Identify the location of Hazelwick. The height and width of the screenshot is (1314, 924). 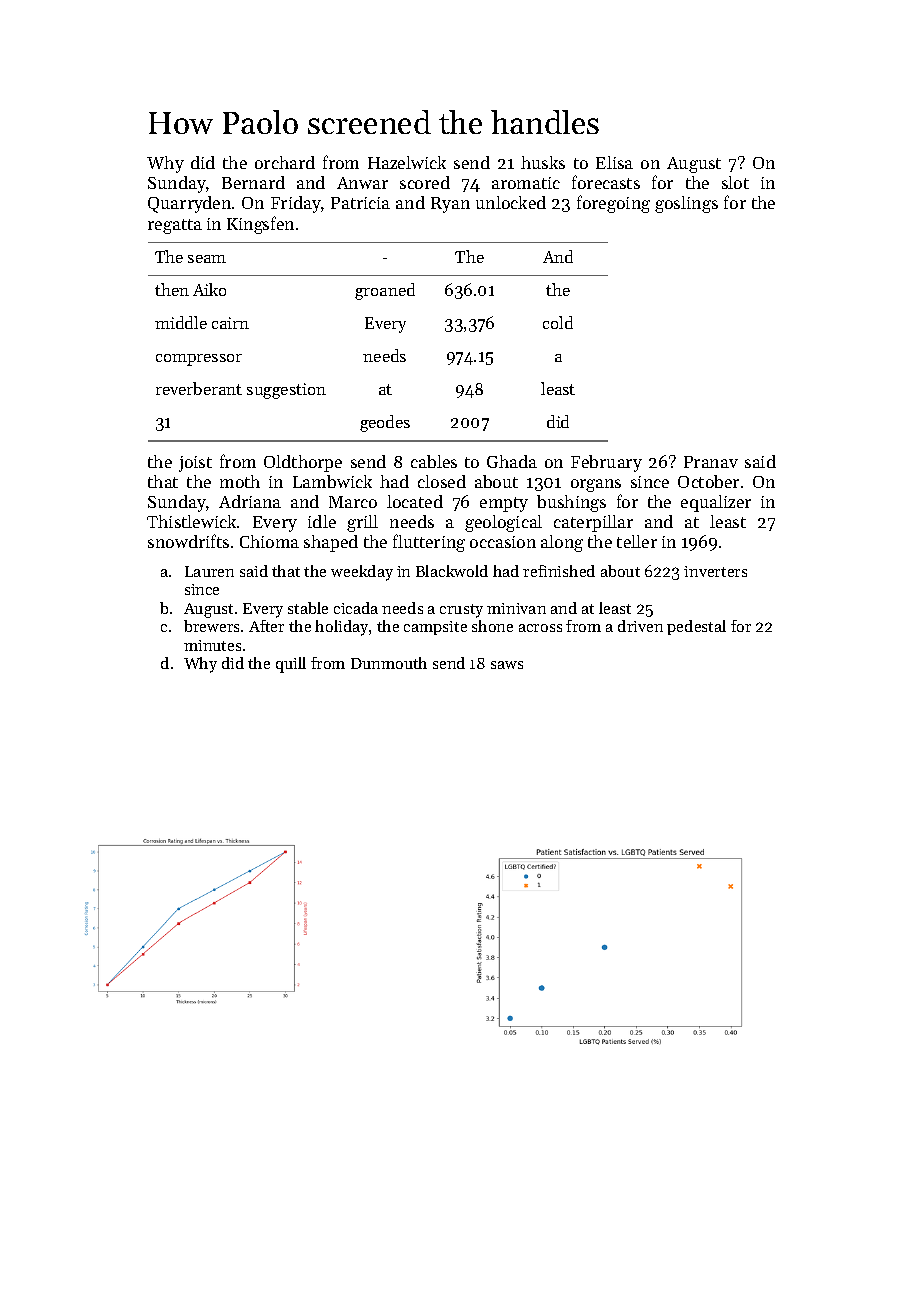
(407, 162).
